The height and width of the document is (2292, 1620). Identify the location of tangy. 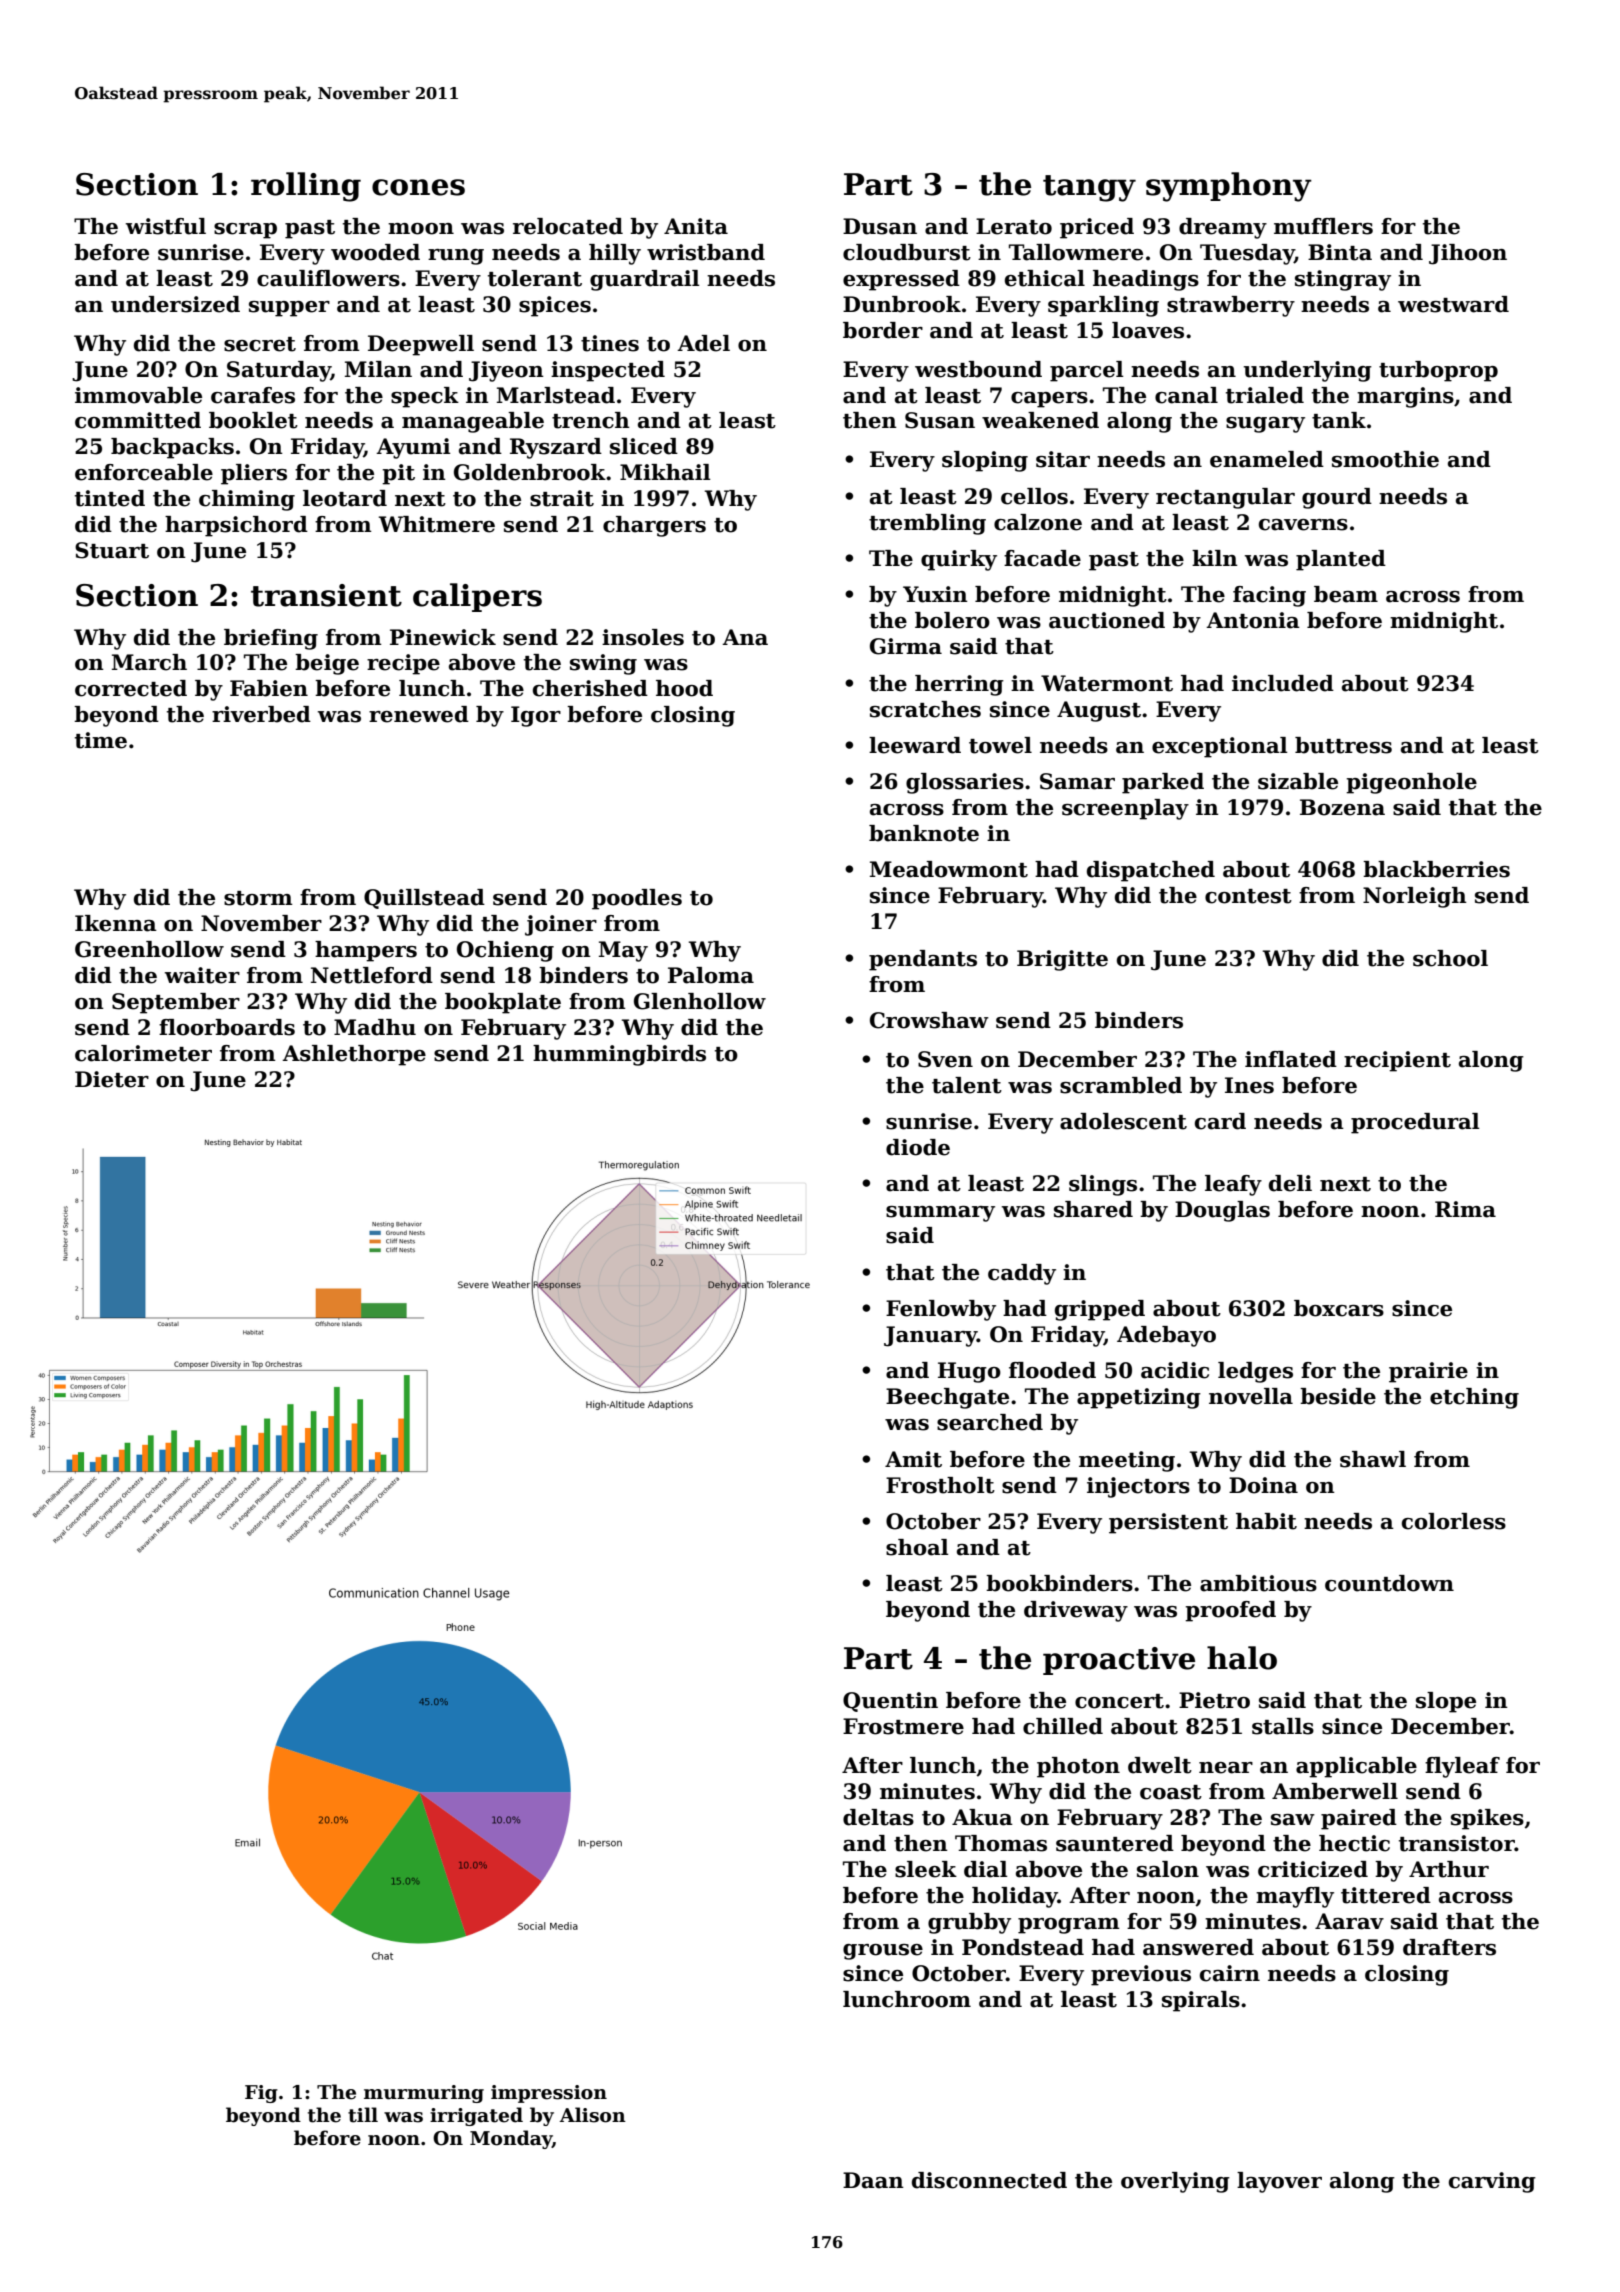
(1089, 188).
